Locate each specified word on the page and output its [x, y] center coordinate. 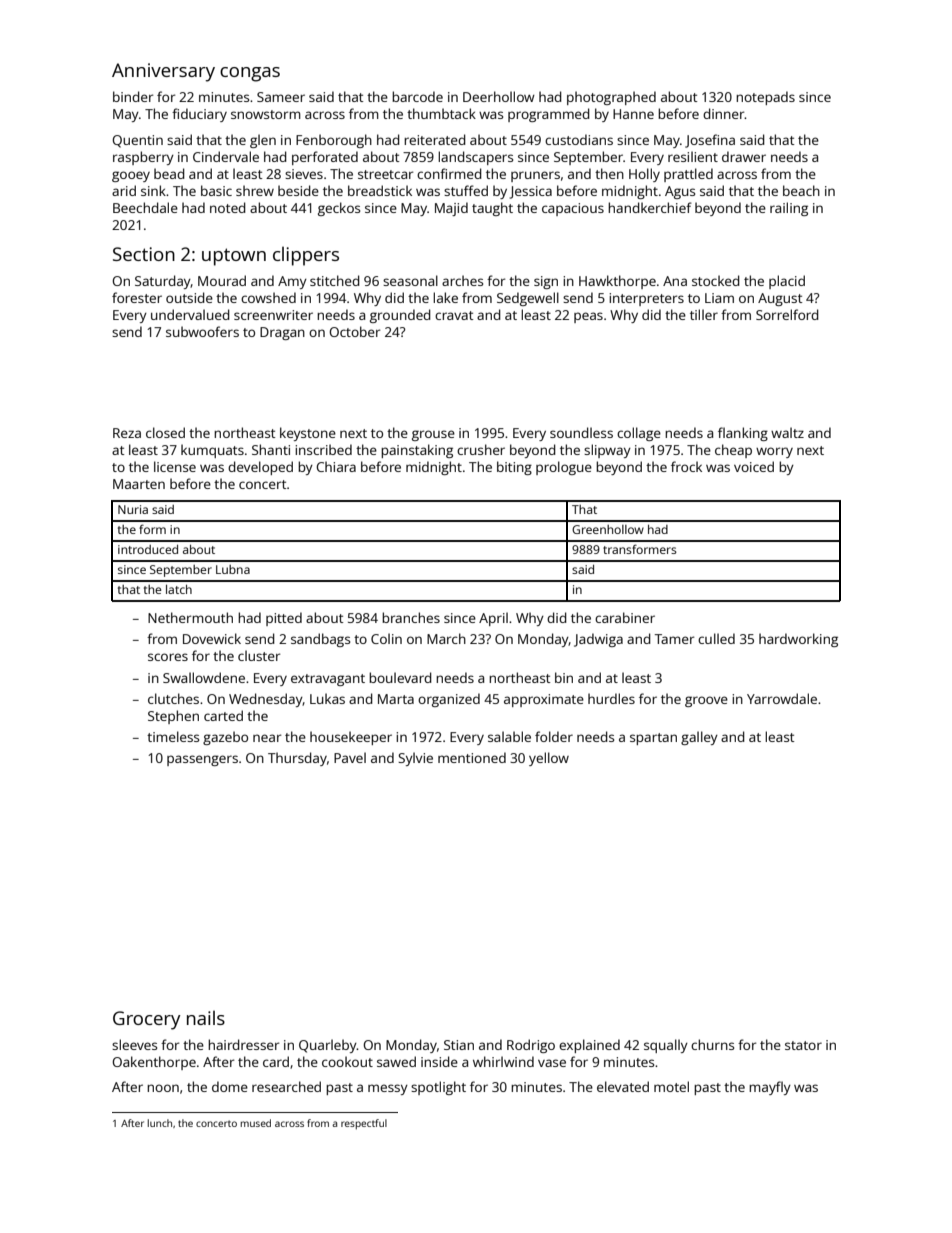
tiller [704, 314]
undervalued [190, 314]
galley [699, 738]
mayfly [770, 1088]
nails [206, 1018]
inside [439, 1061]
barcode [417, 96]
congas [250, 74]
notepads [765, 98]
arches [462, 280]
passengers [202, 760]
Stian [459, 1045]
